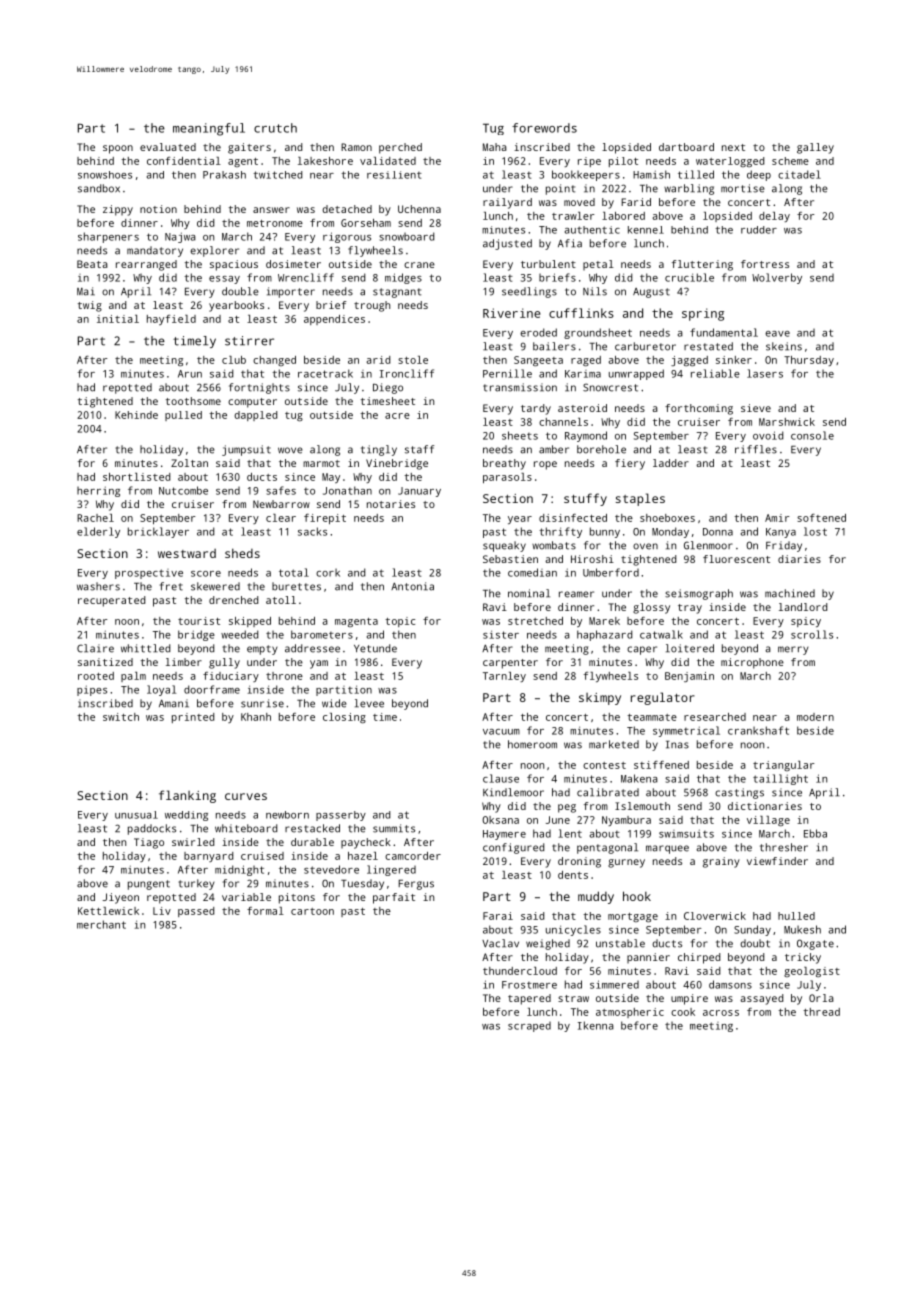 The height and width of the screenshot is (1308, 924). What do you see at coordinates (121, 717) in the screenshot?
I see `switch` at bounding box center [121, 717].
